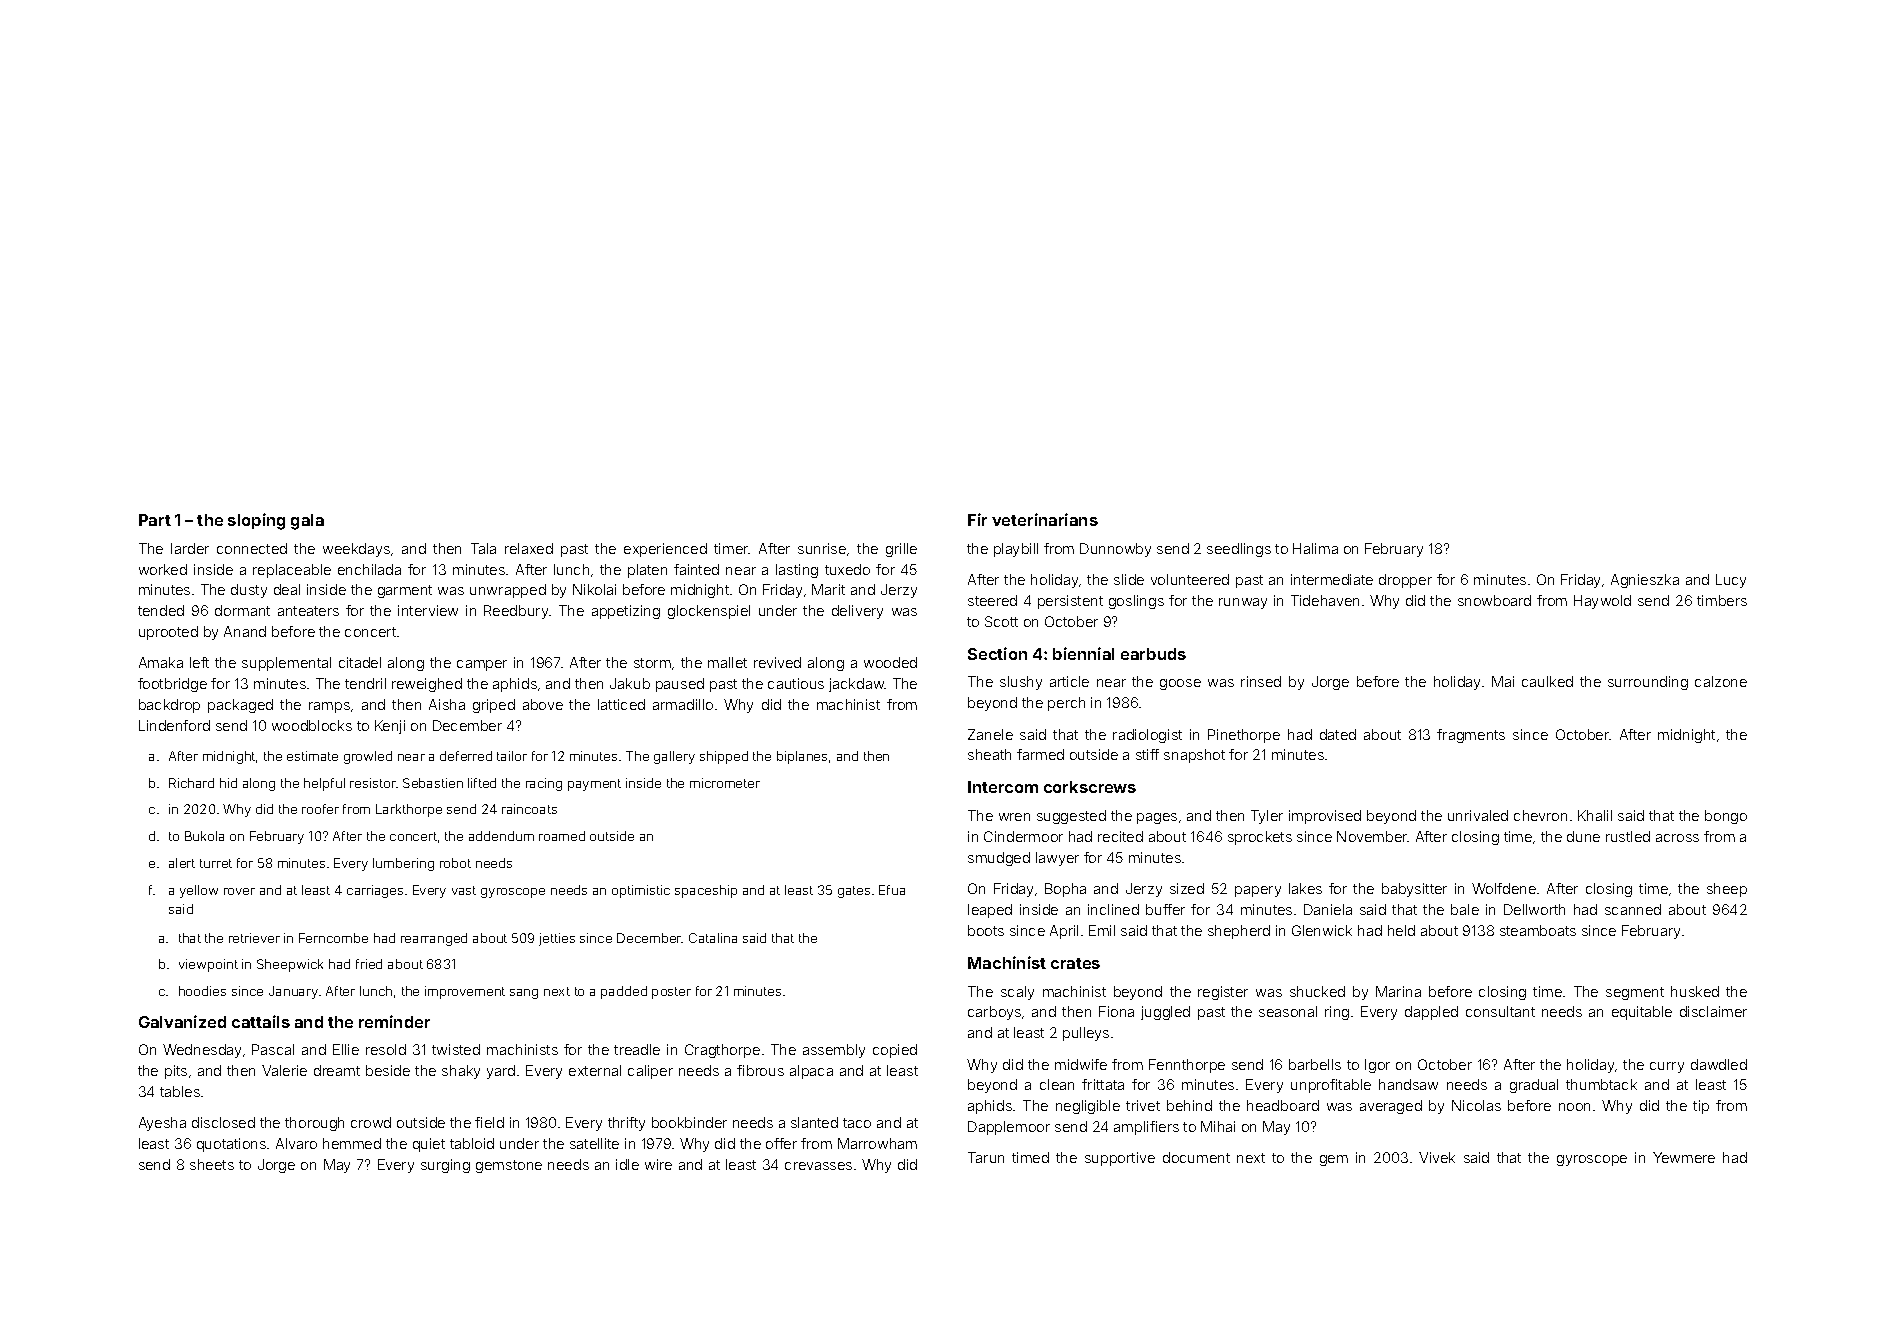  I want to click on veterinarians, so click(1045, 519).
